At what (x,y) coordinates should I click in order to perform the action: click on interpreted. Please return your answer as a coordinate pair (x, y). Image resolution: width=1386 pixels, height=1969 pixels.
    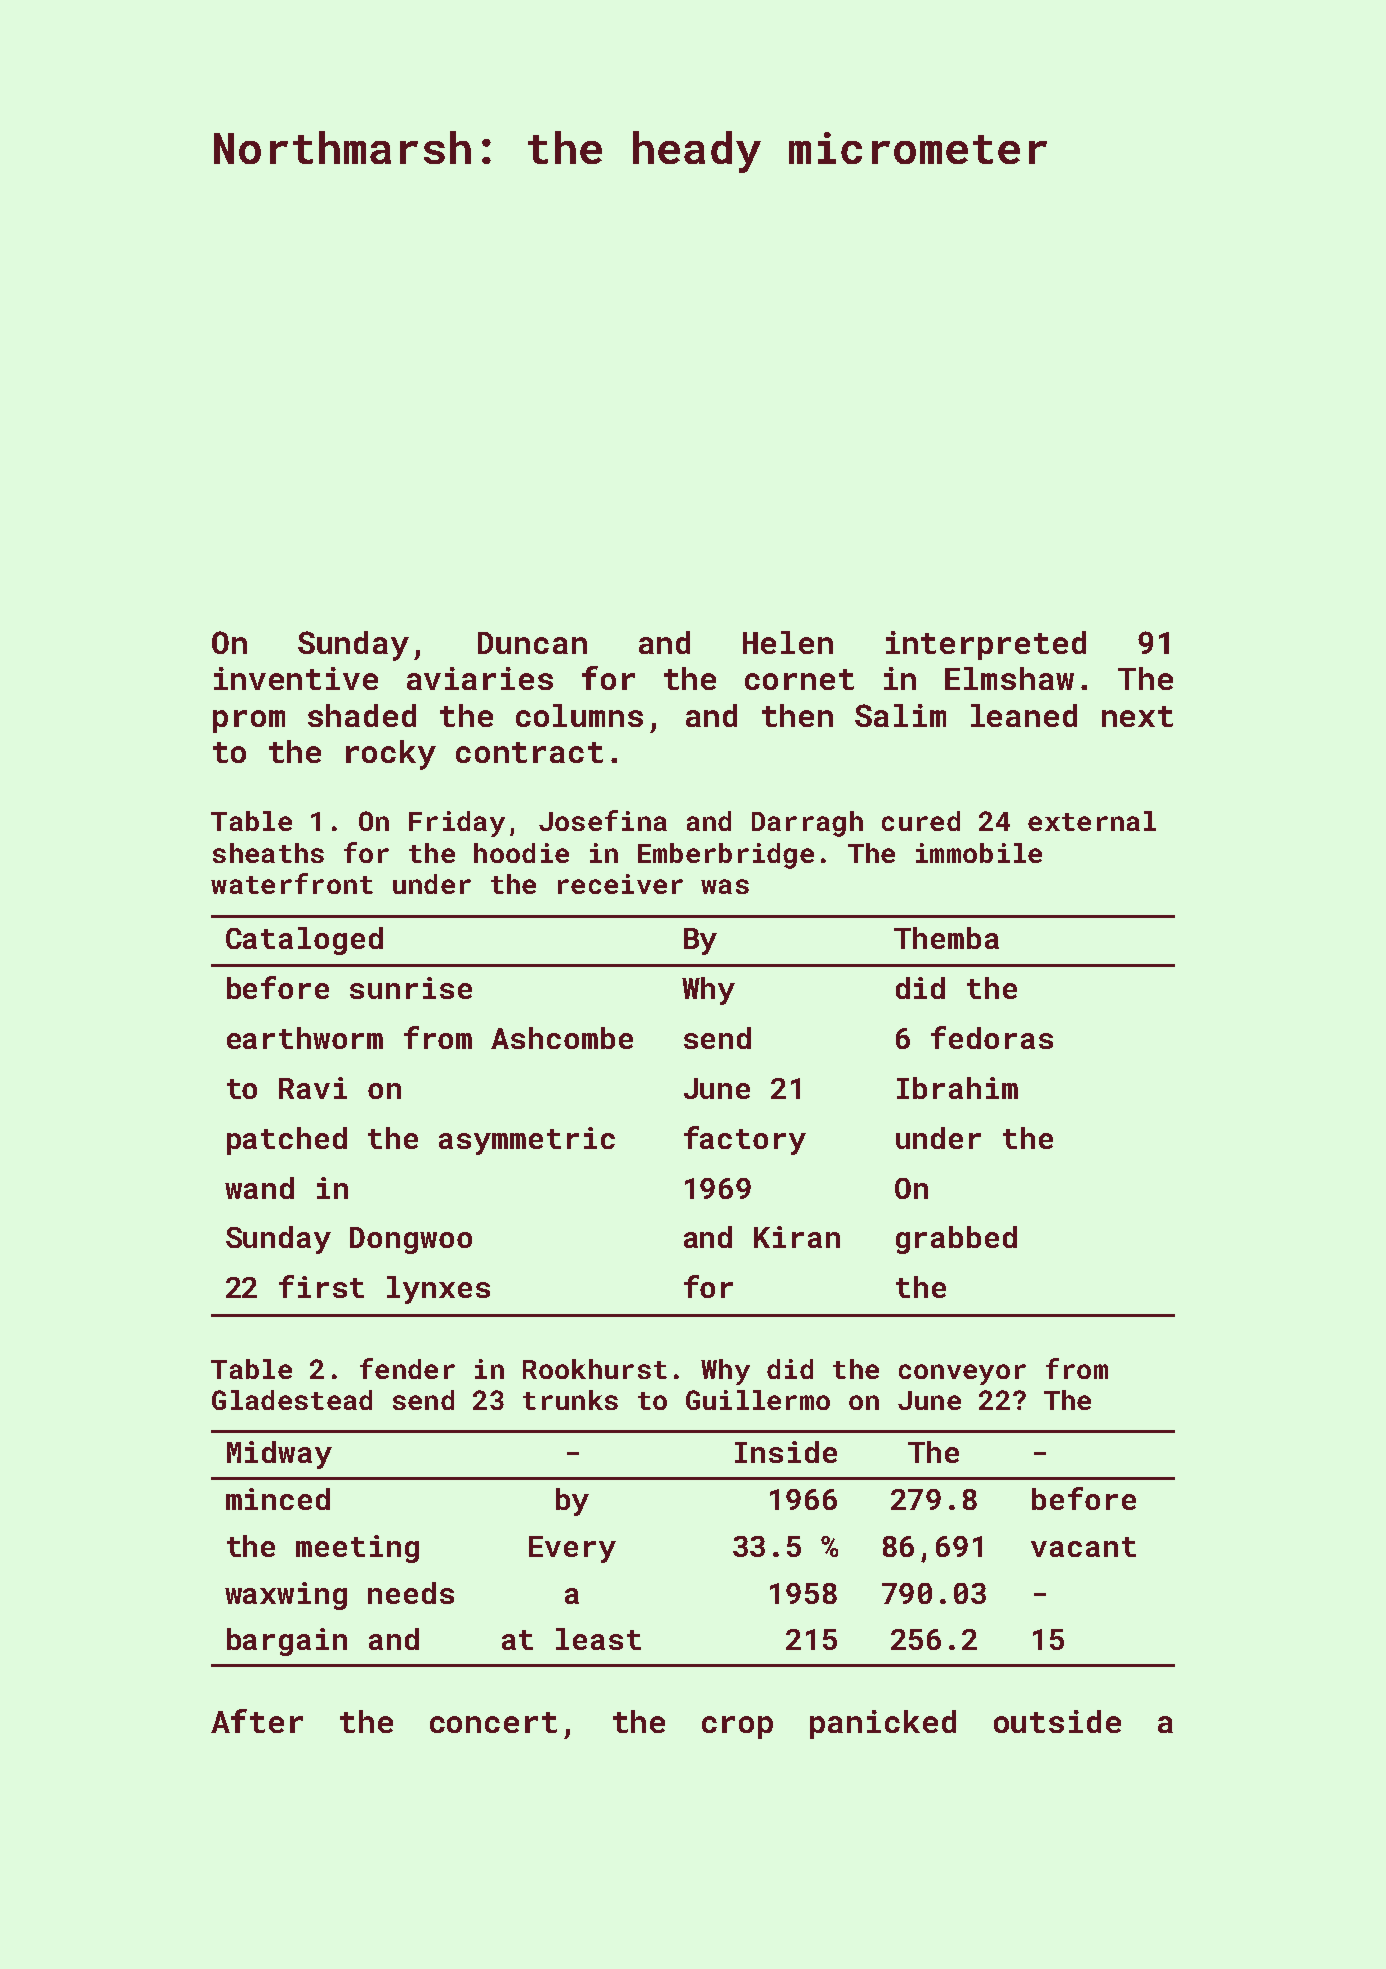
    Looking at the image, I should click on (986, 645).
